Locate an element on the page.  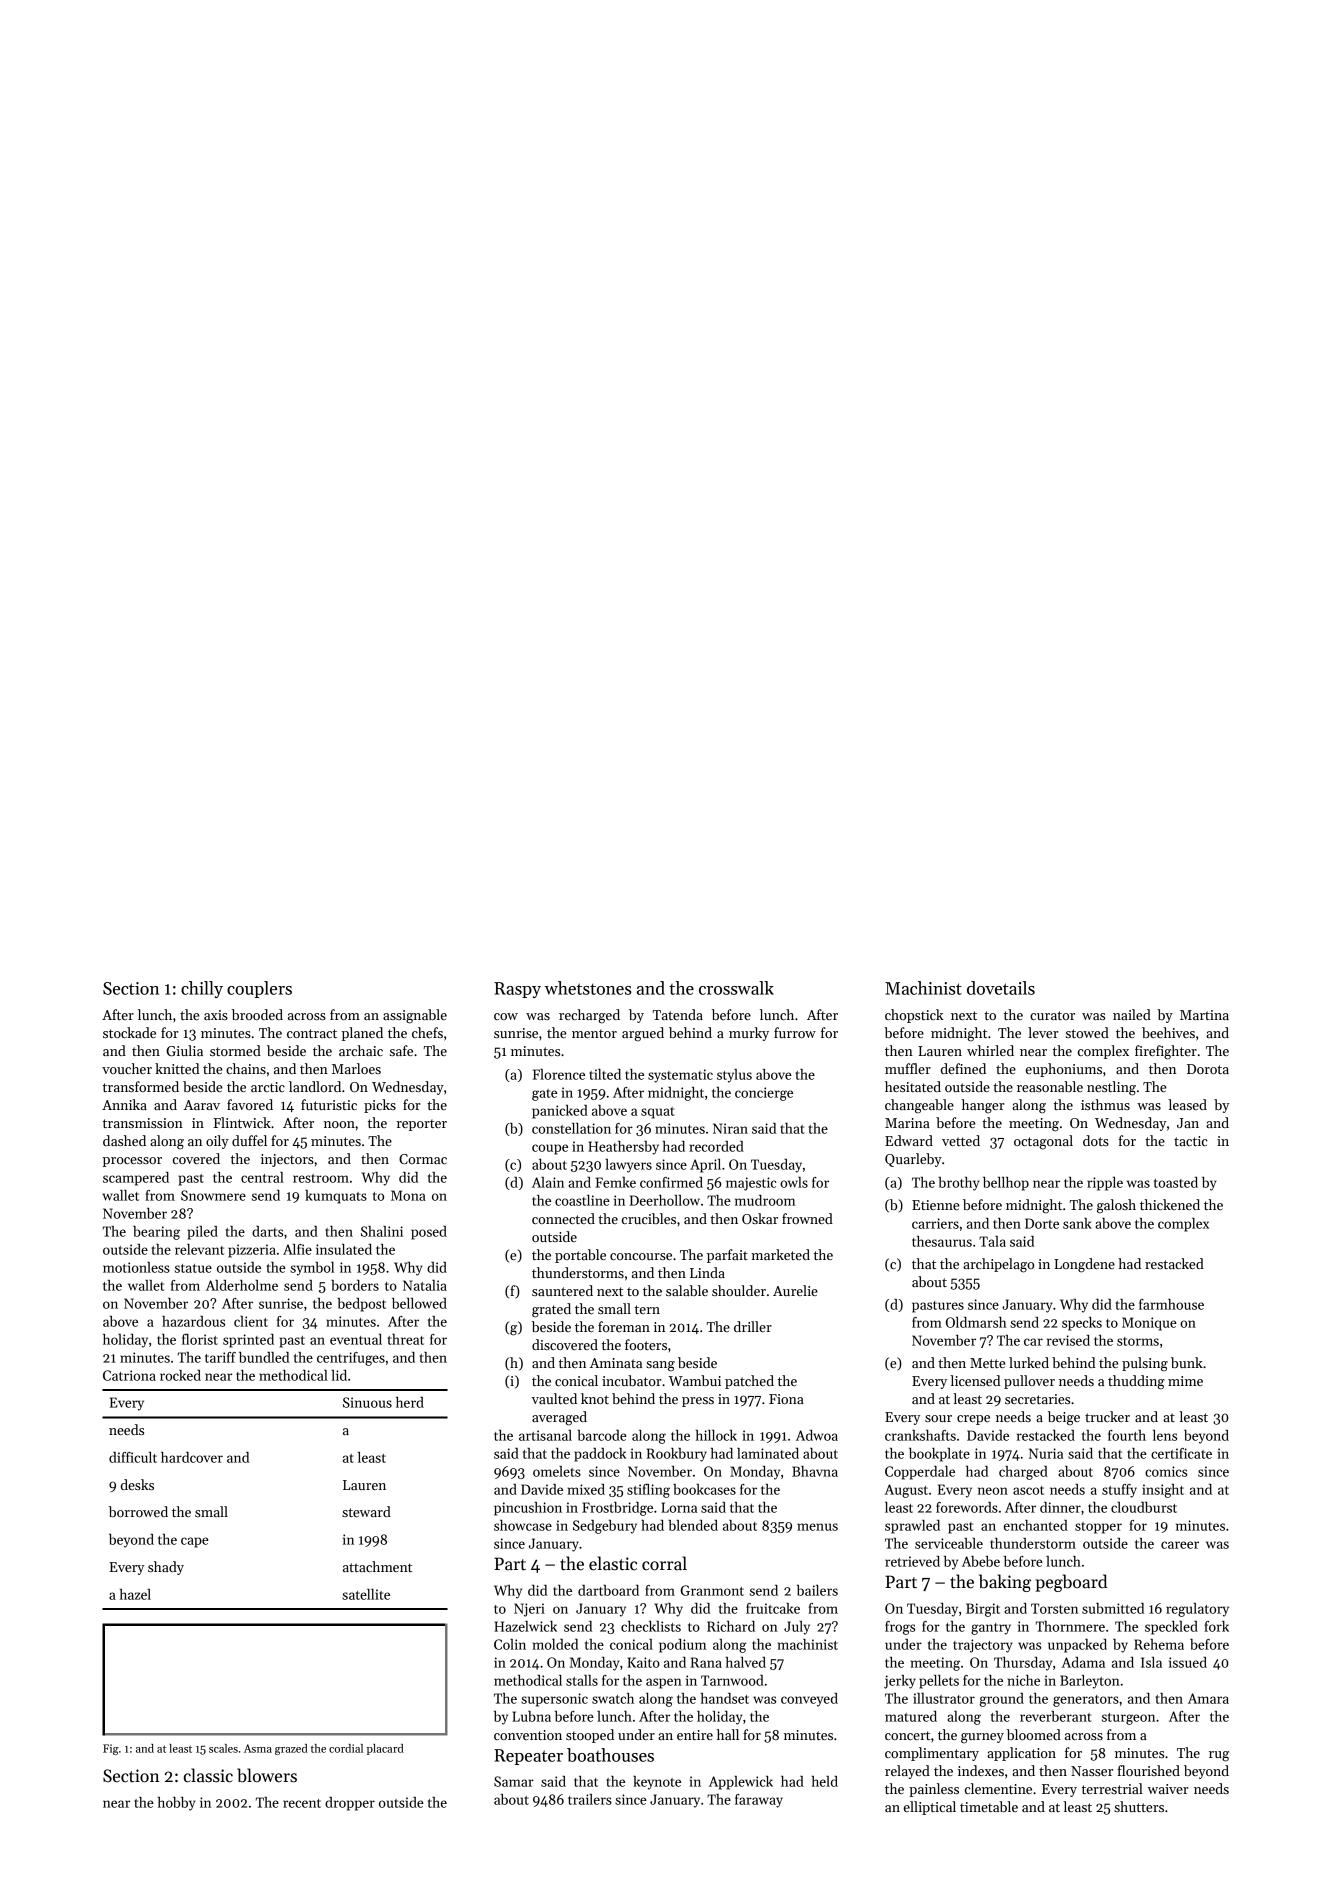
squat is located at coordinates (658, 1113).
